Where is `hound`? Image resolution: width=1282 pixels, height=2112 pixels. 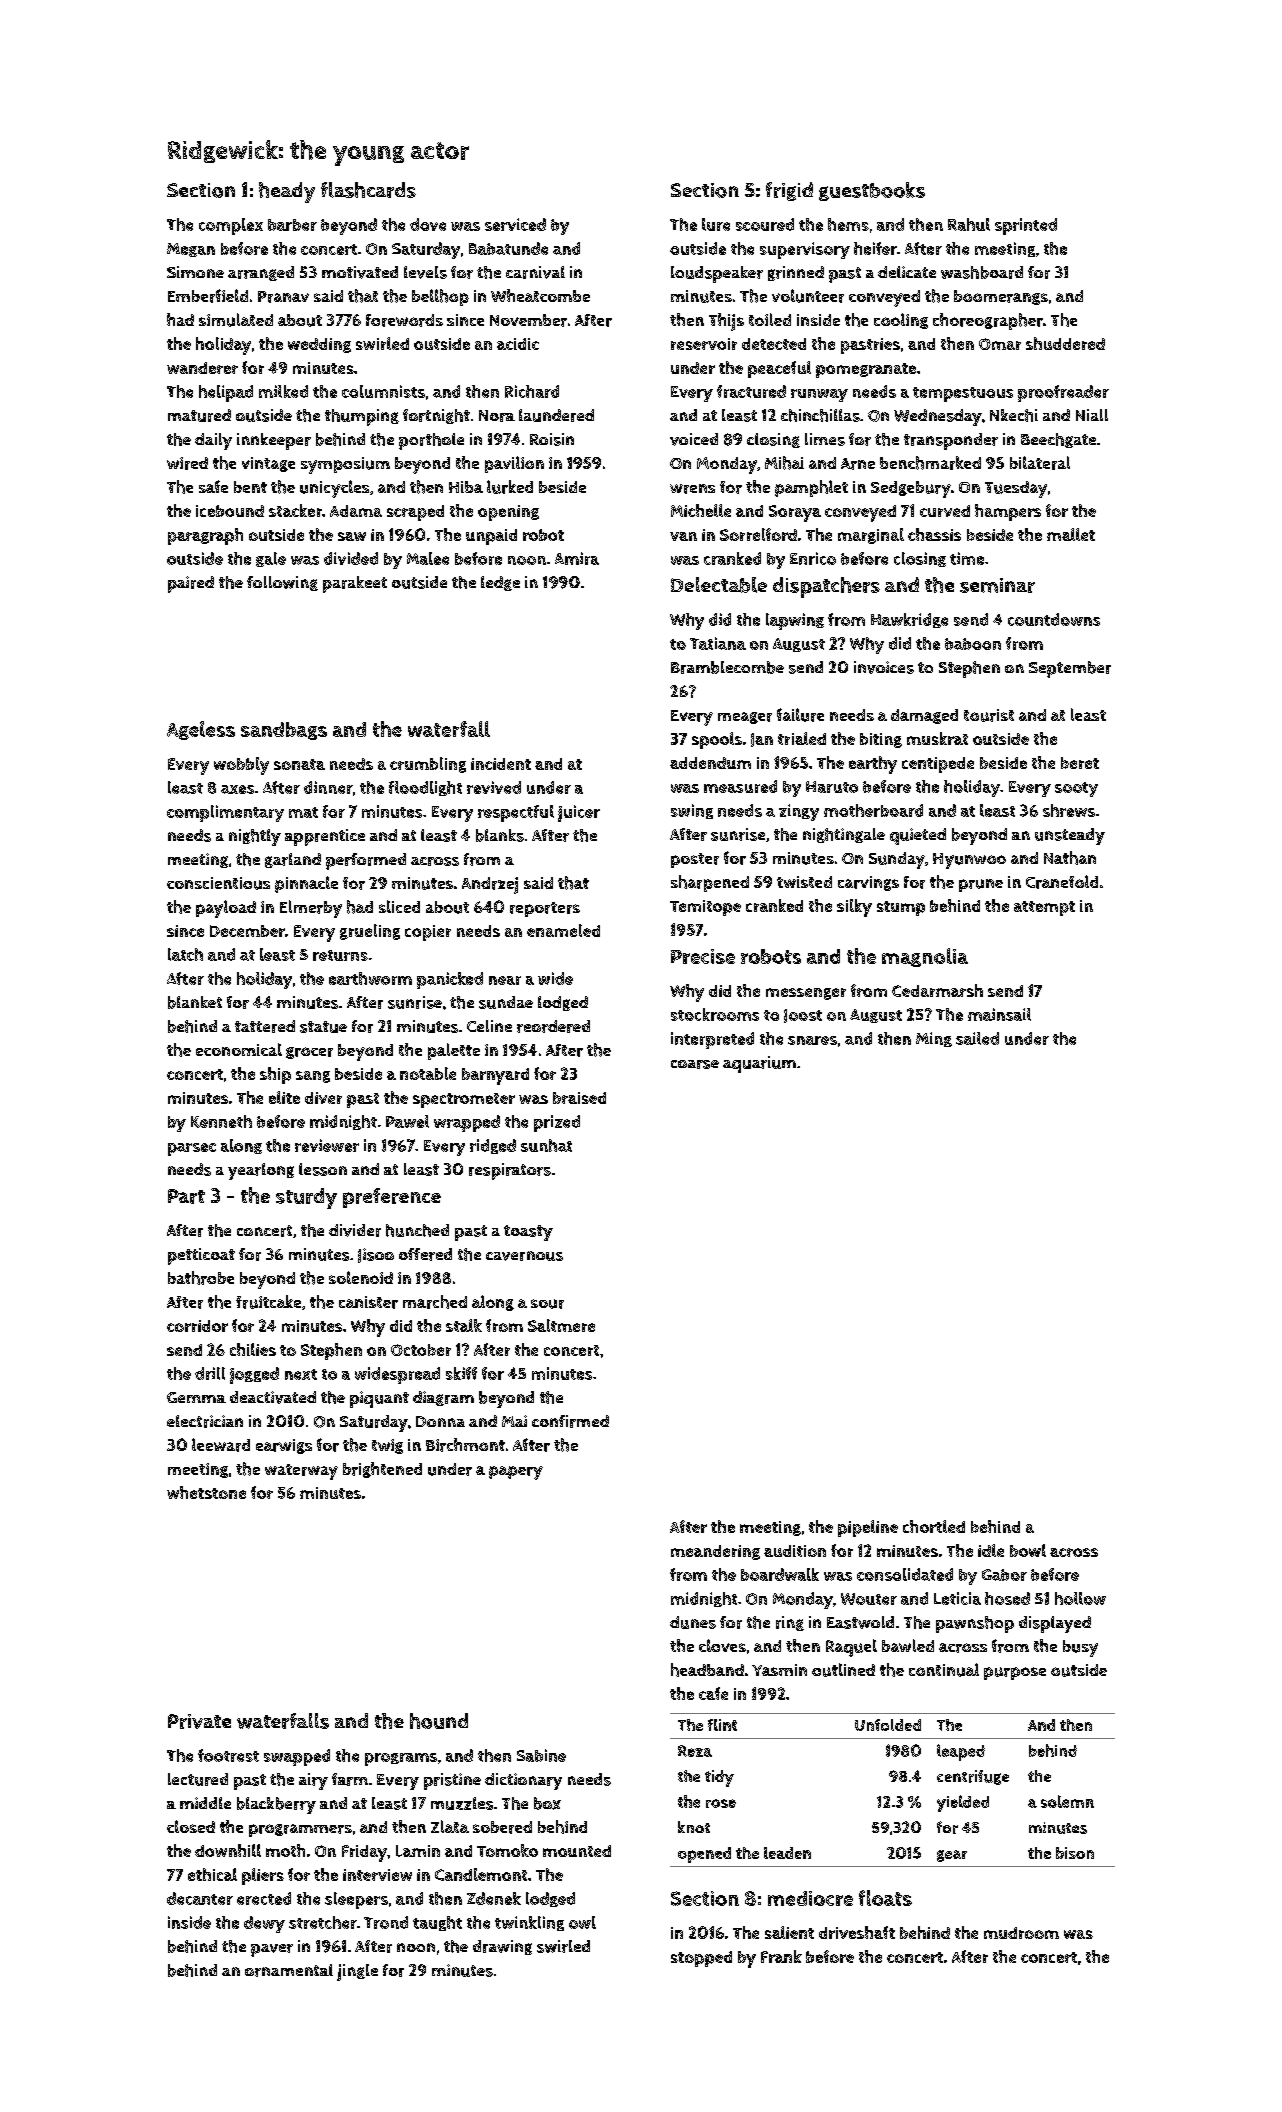 hound is located at coordinates (439, 1721).
